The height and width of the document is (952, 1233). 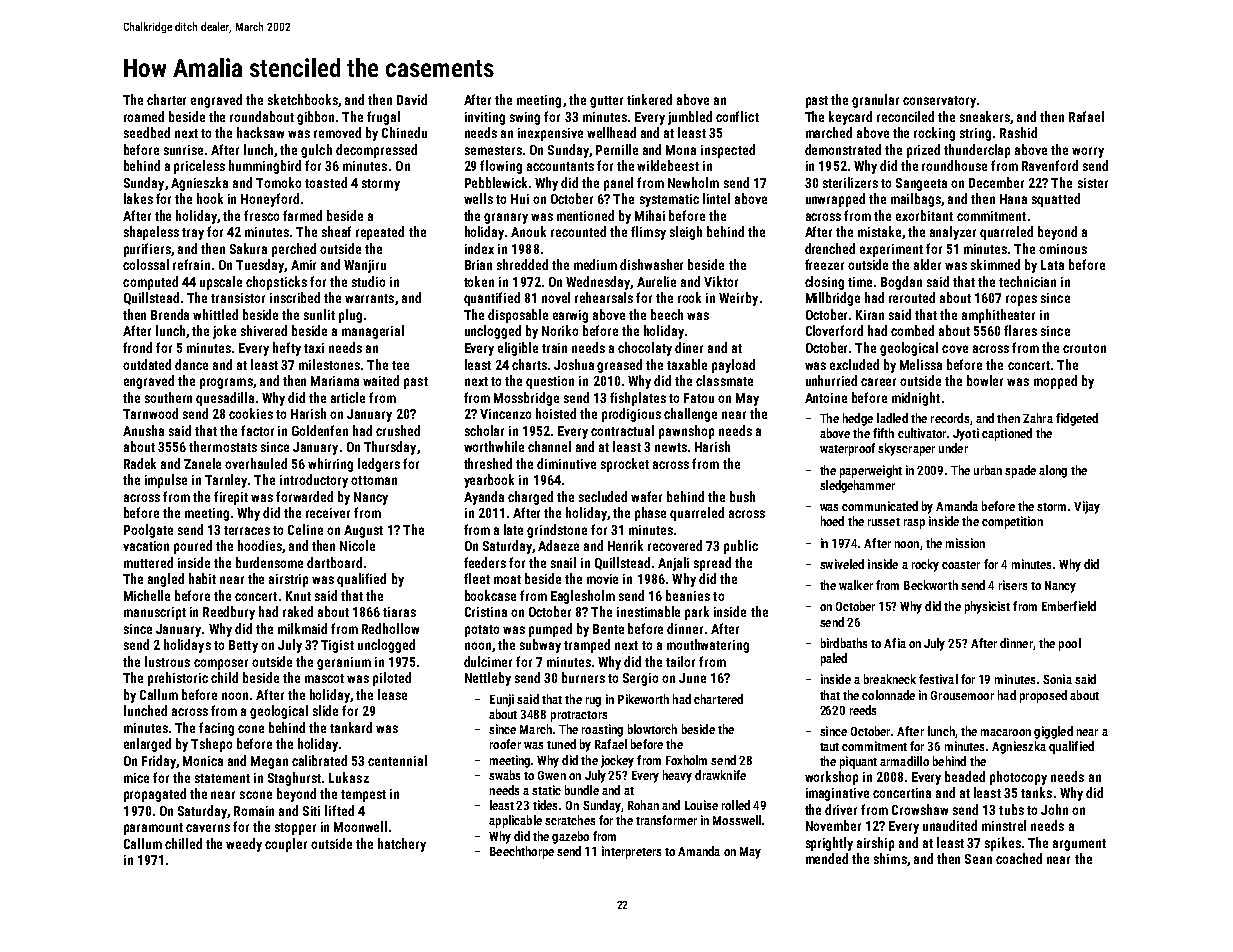 What do you see at coordinates (330, 465) in the document?
I see `whirring` at bounding box center [330, 465].
